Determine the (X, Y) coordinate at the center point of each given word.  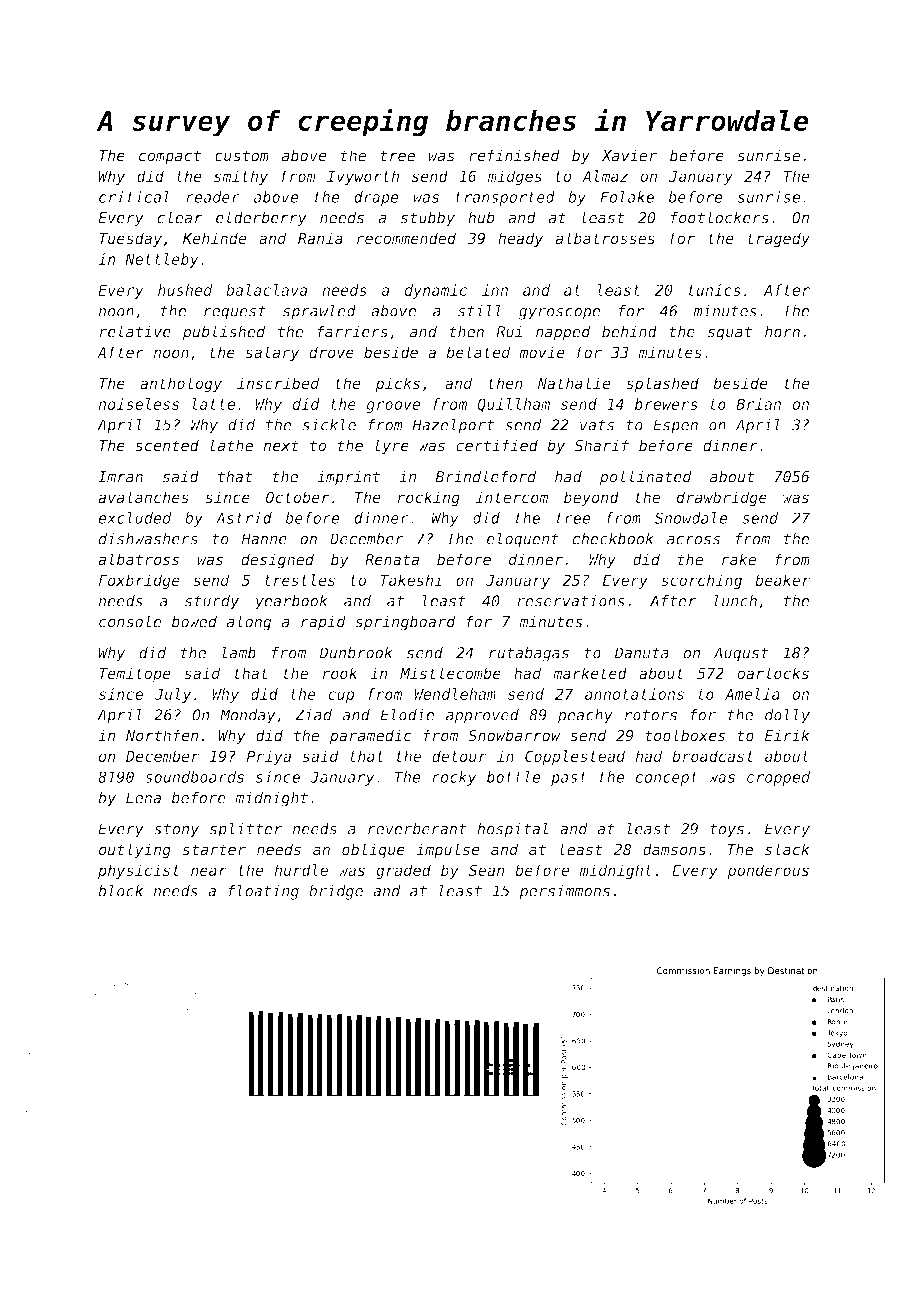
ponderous (768, 871)
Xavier (629, 155)
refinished (514, 155)
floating (263, 892)
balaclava (266, 290)
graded (403, 871)
